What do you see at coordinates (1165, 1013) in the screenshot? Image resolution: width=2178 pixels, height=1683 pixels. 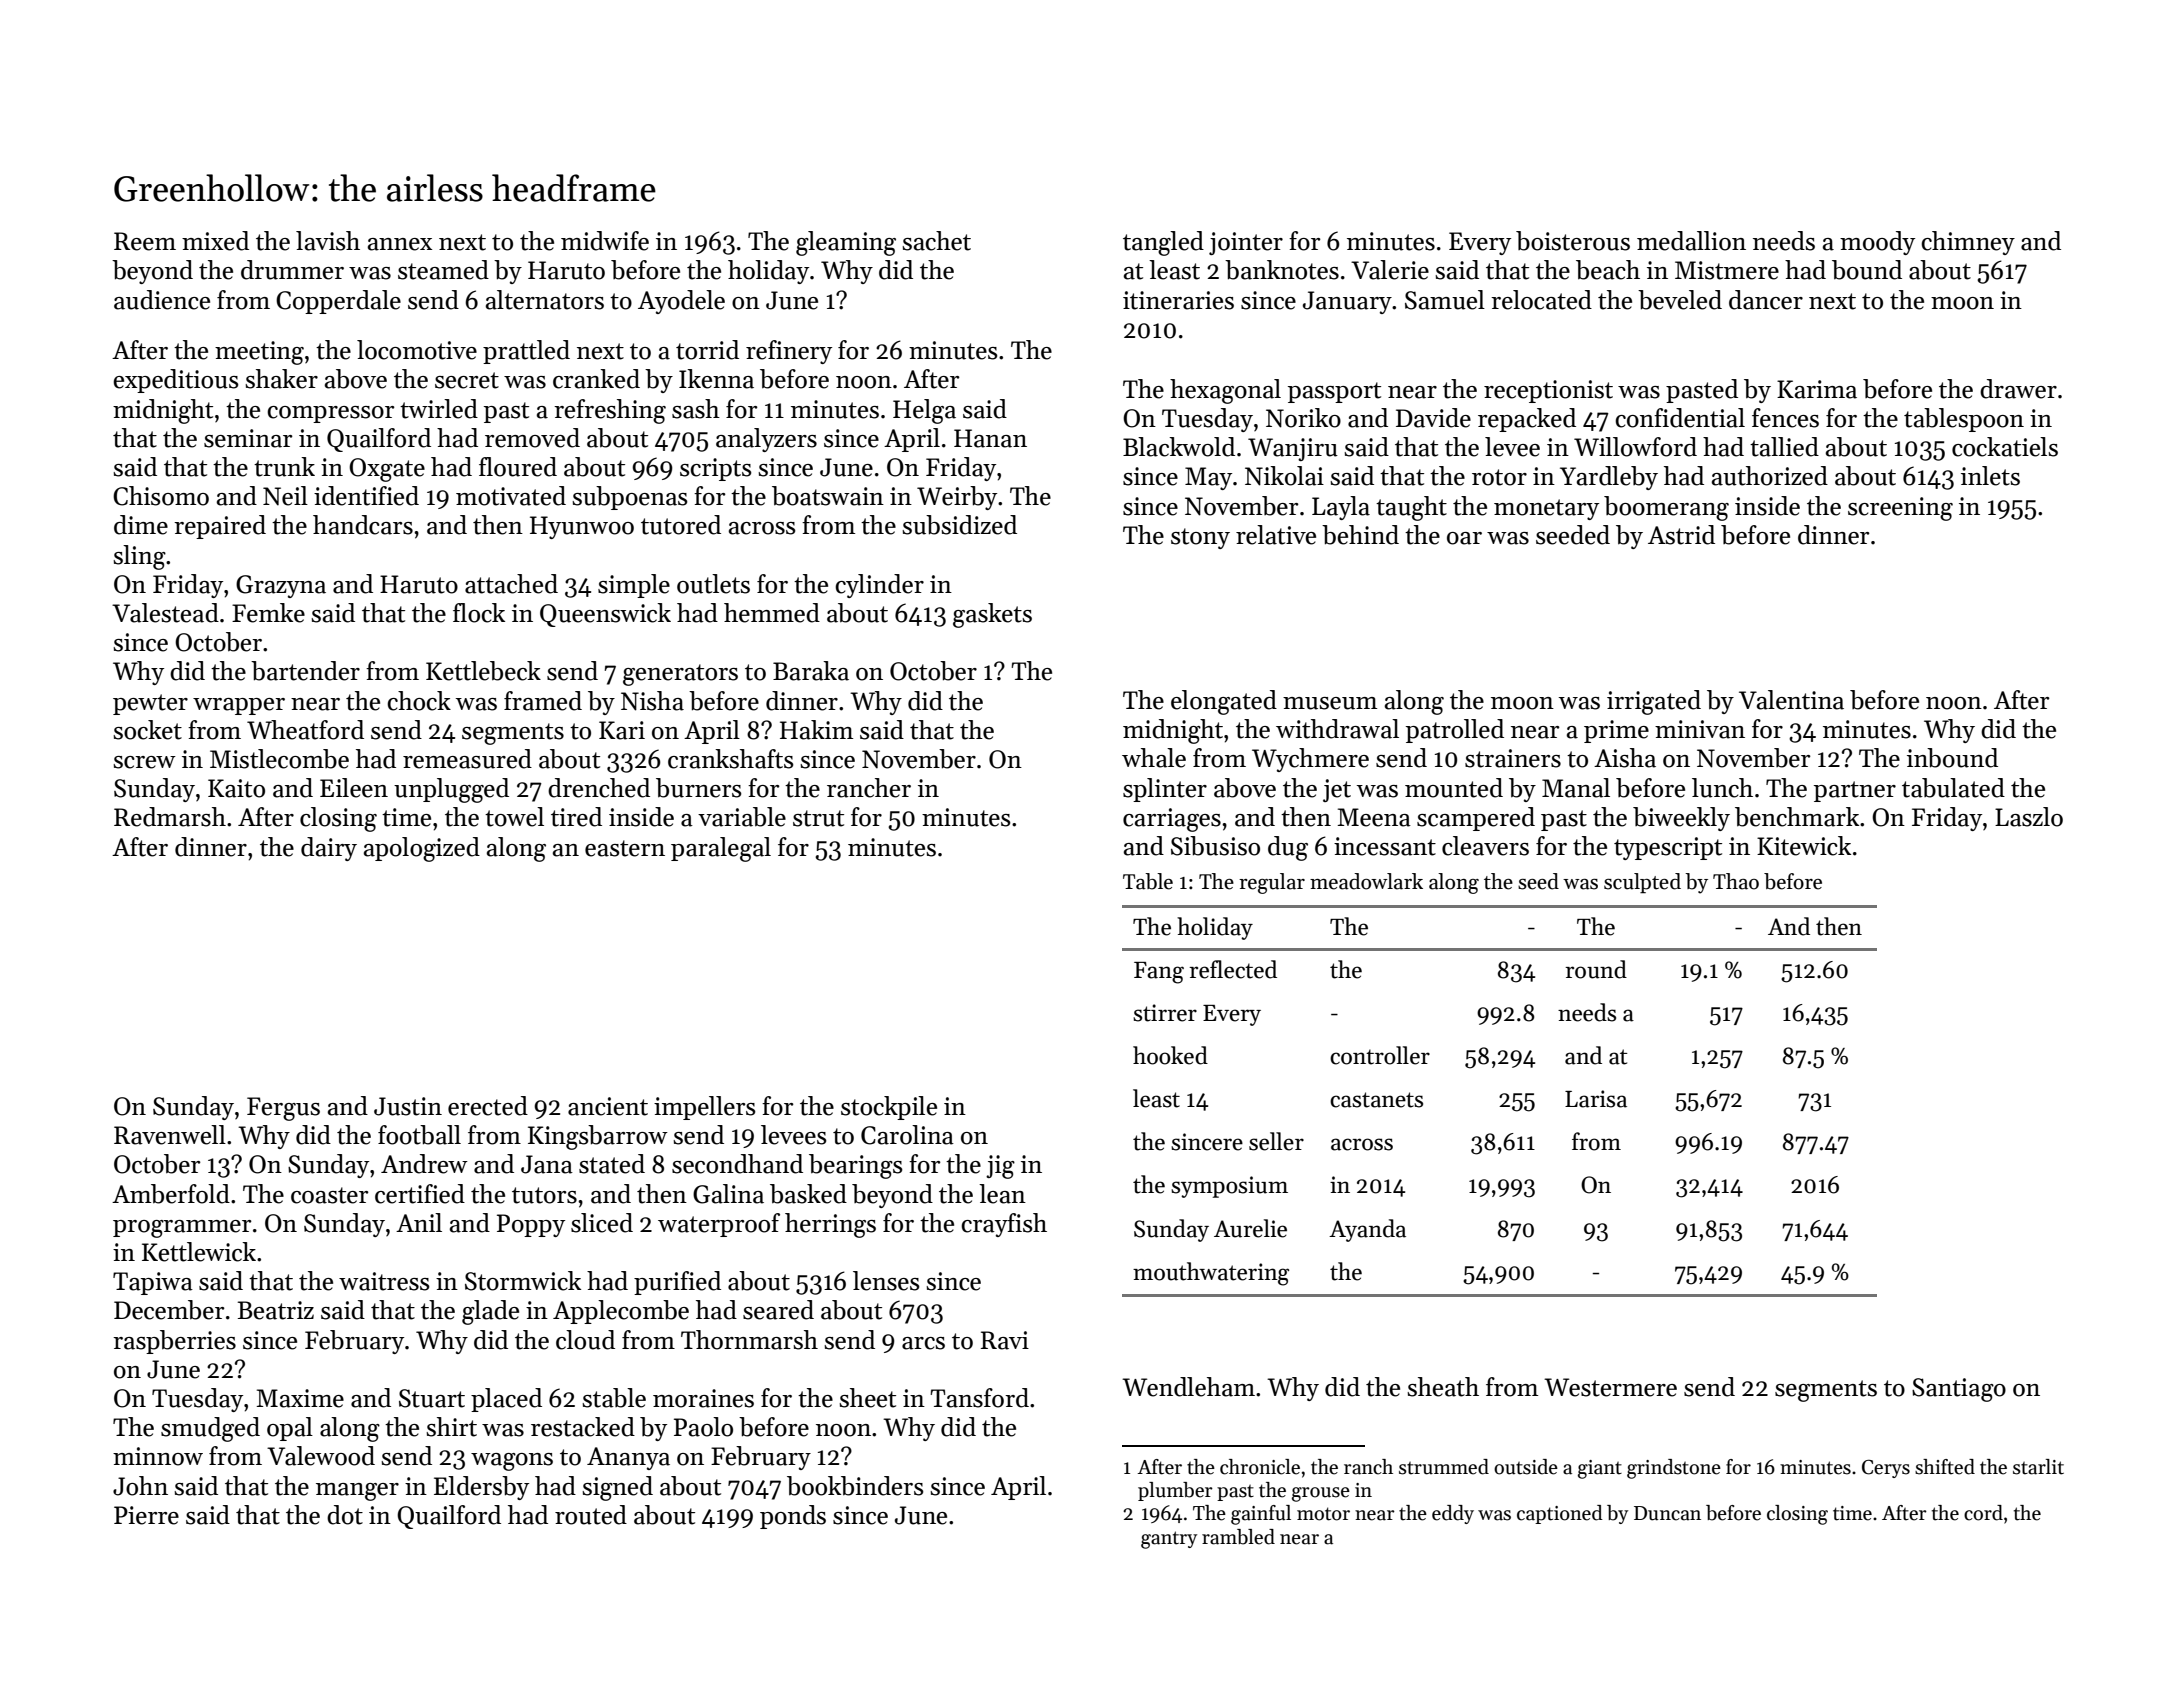 I see `stirrer` at bounding box center [1165, 1013].
